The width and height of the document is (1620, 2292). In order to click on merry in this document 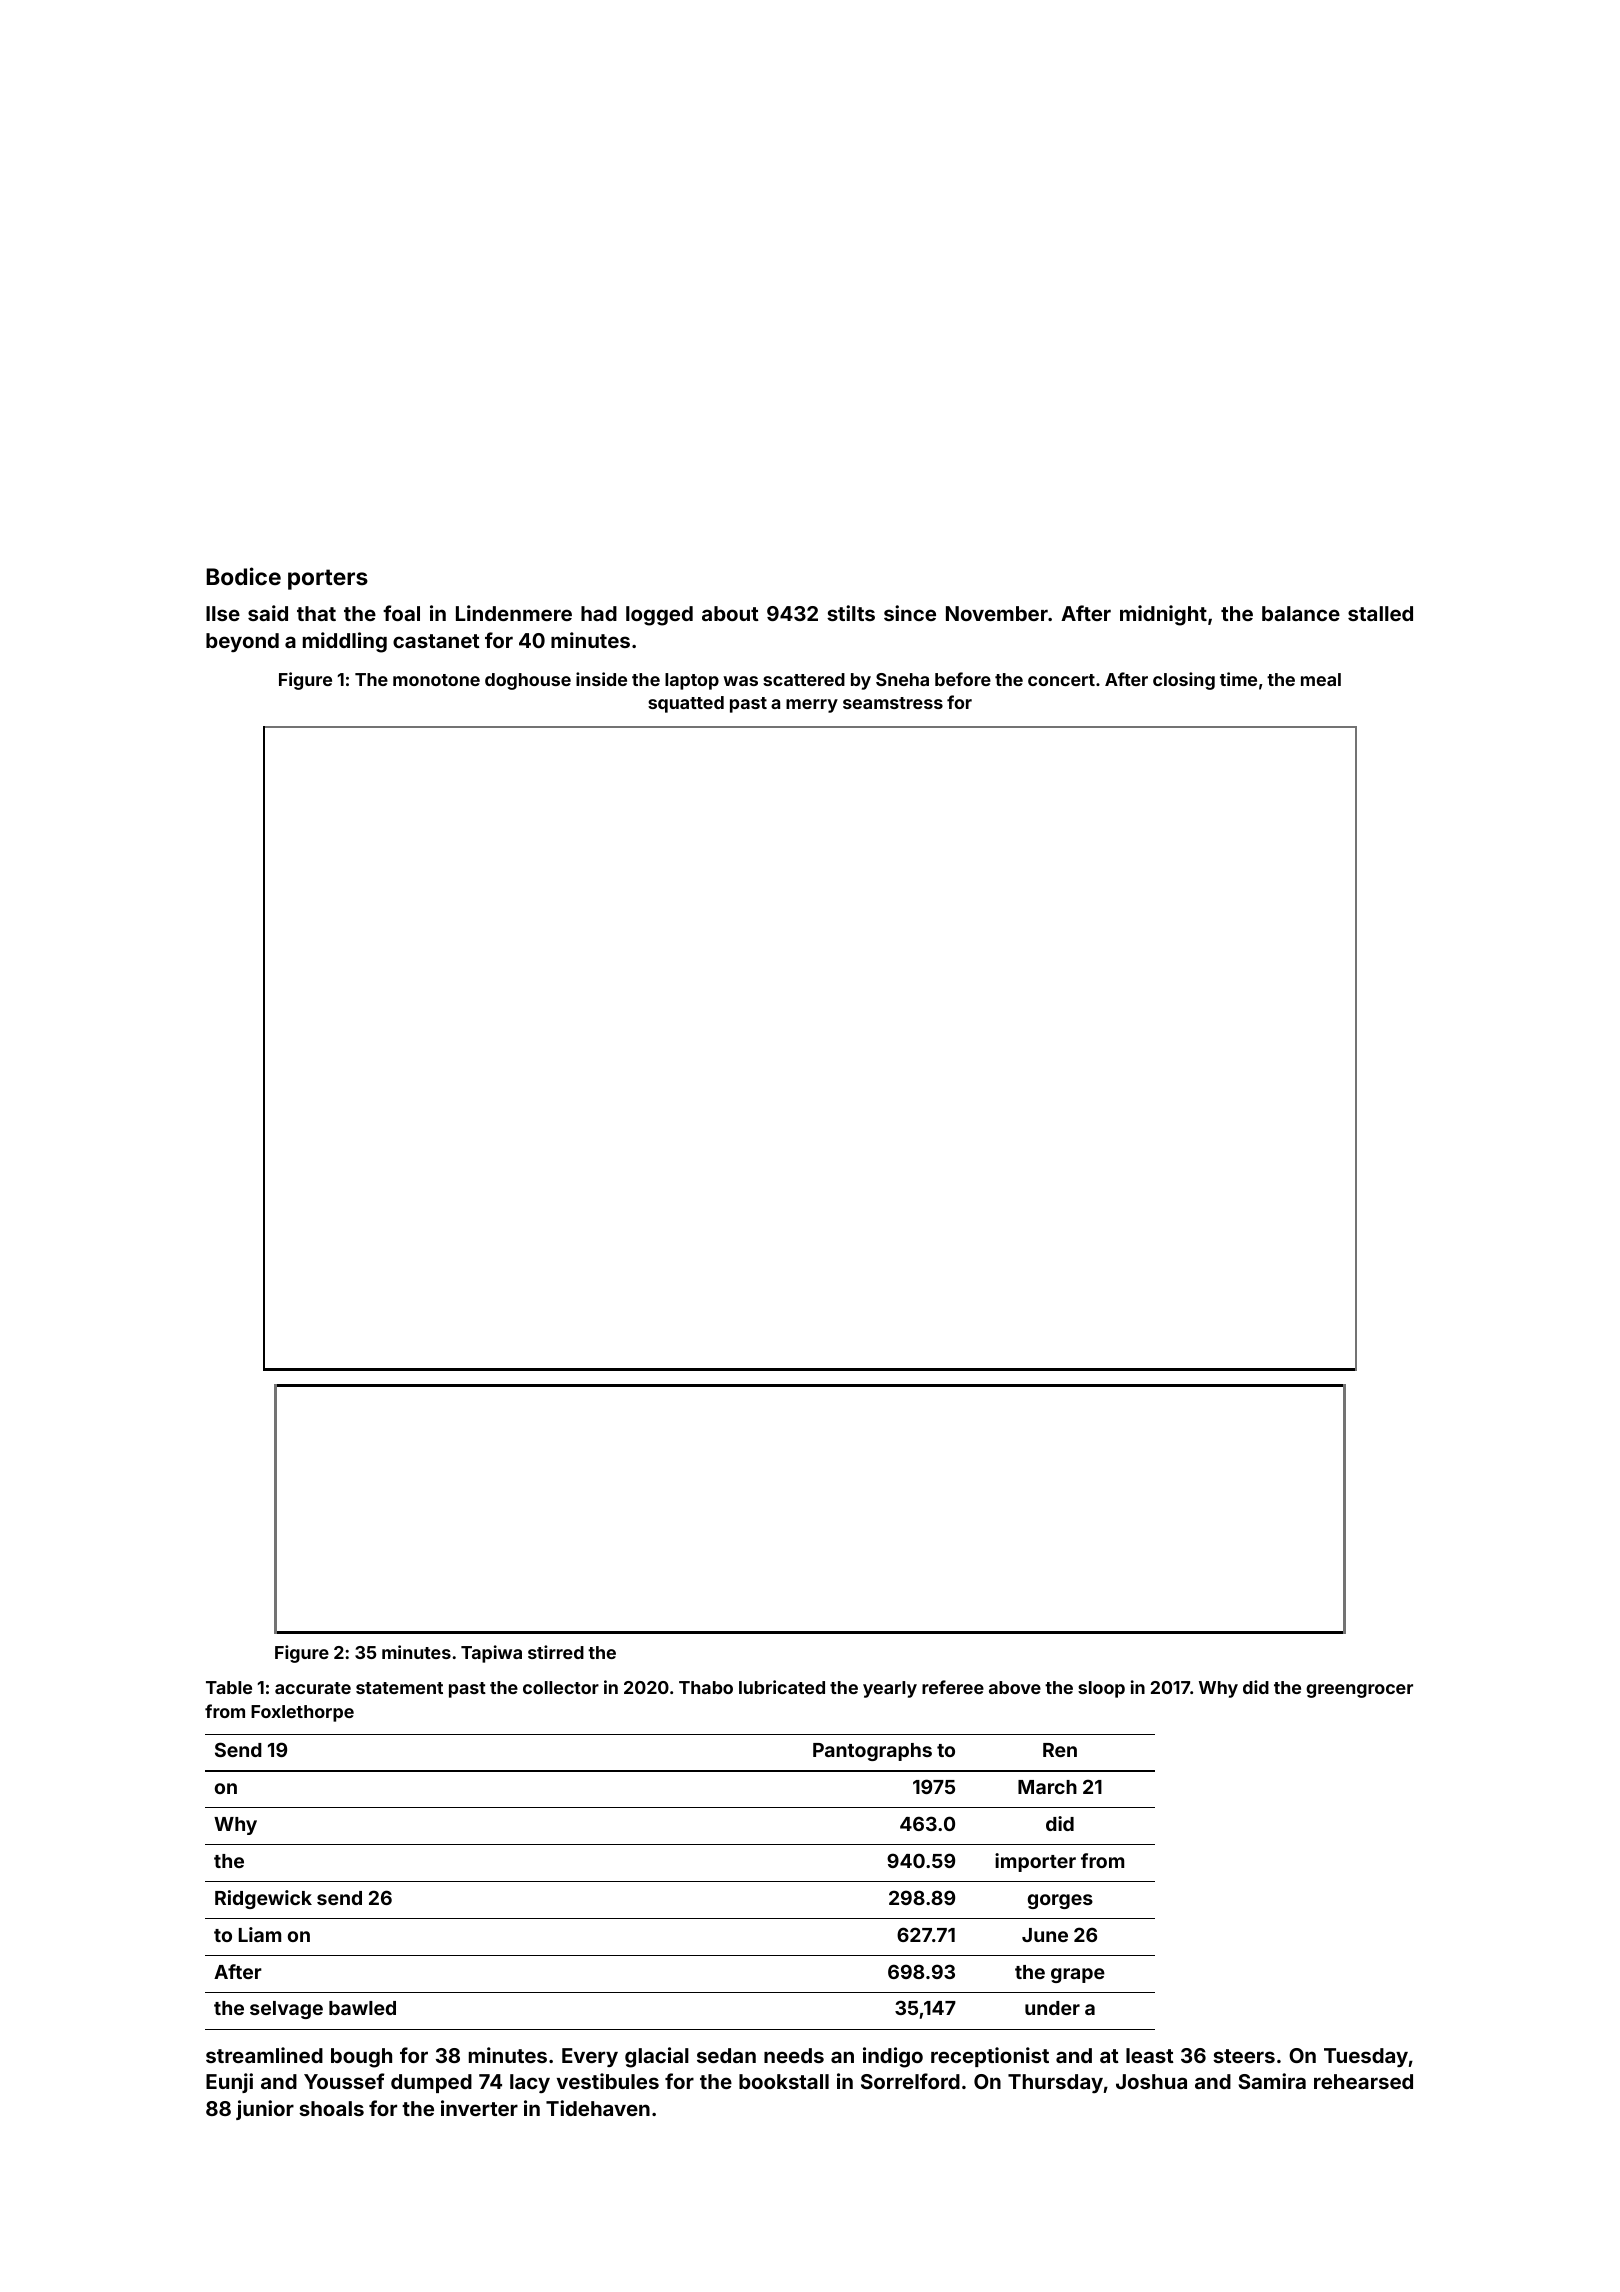, I will do `click(812, 706)`.
